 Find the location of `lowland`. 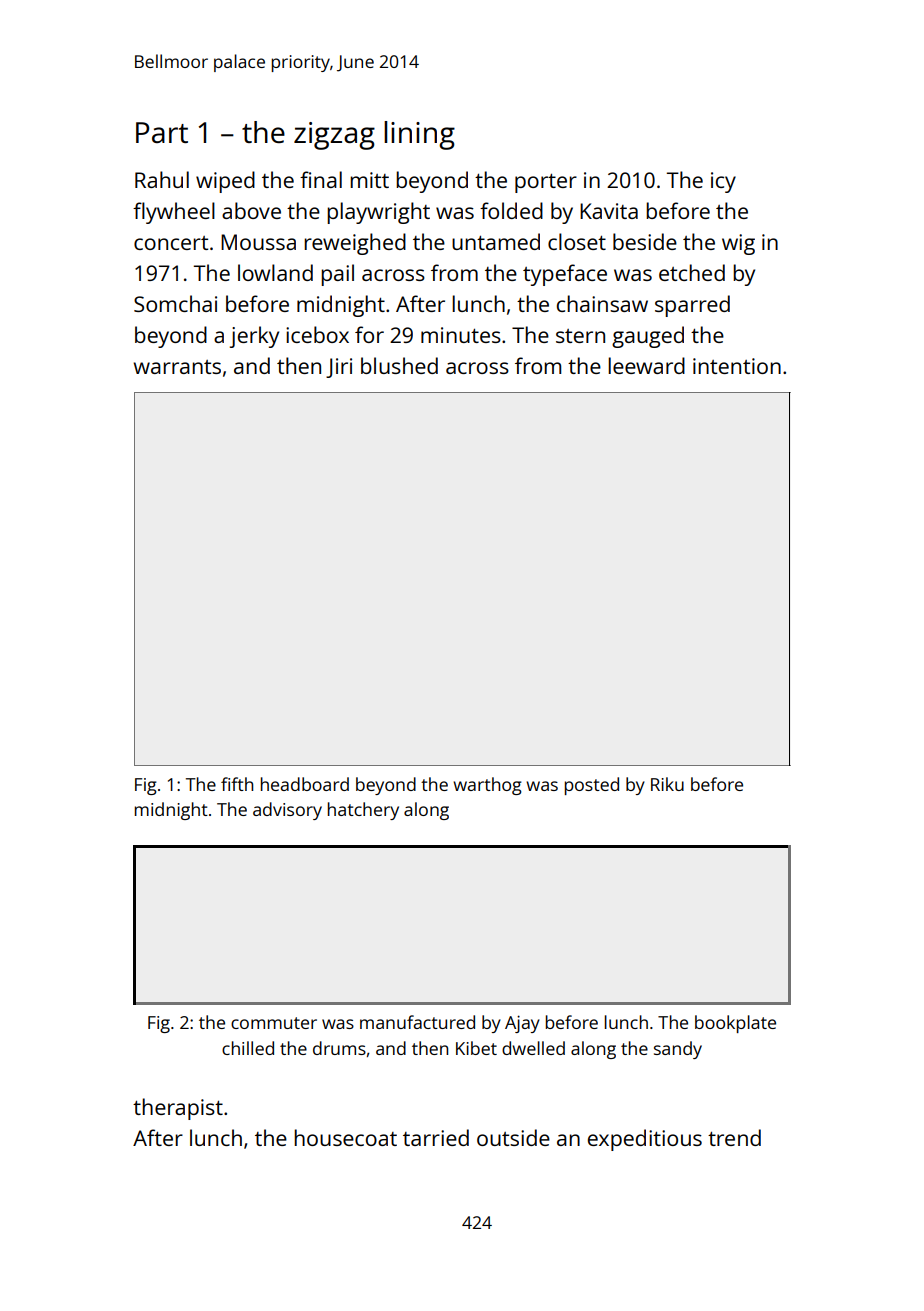

lowland is located at coordinates (275, 272).
